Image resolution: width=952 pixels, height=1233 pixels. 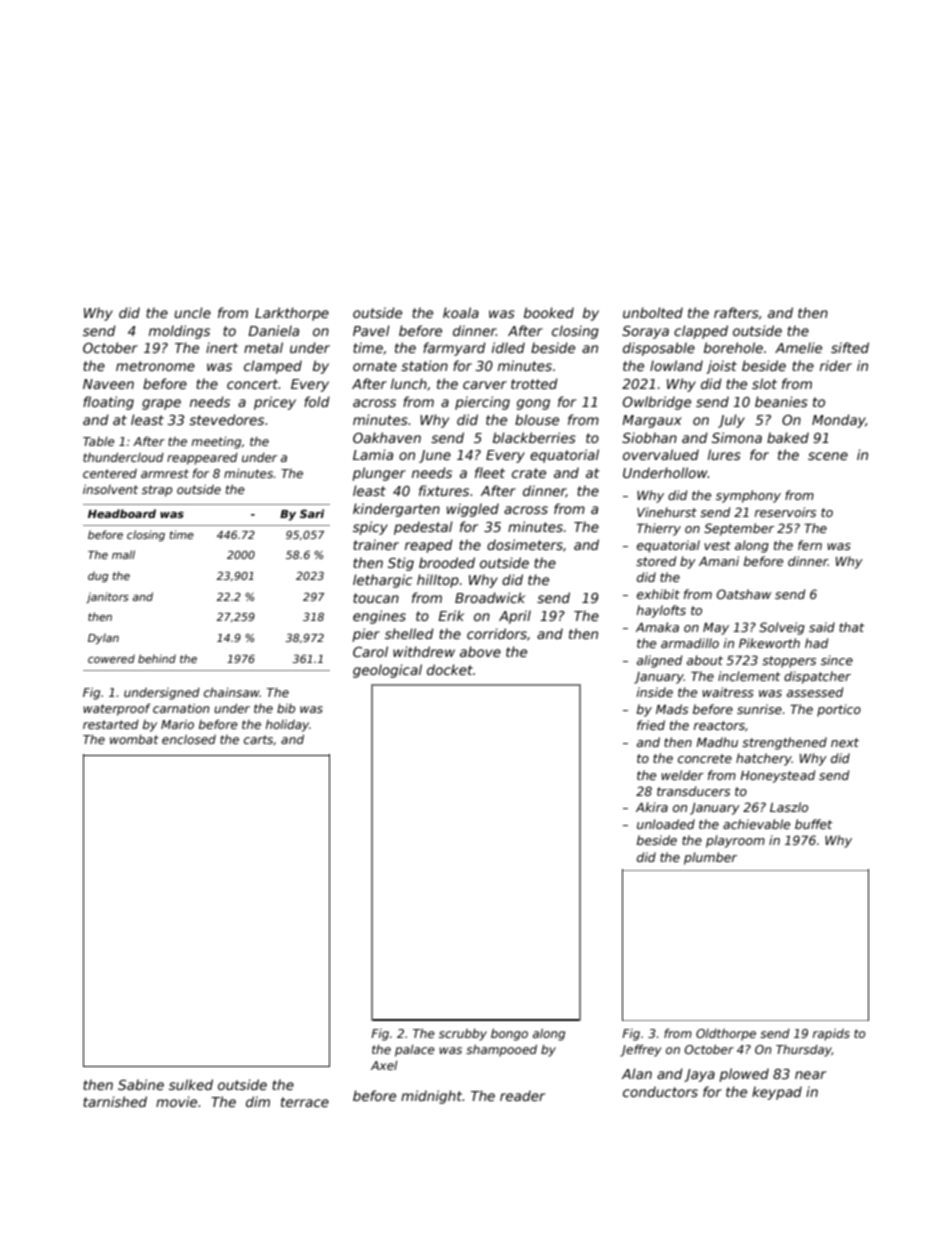 What do you see at coordinates (258, 1101) in the screenshot?
I see `dim` at bounding box center [258, 1101].
